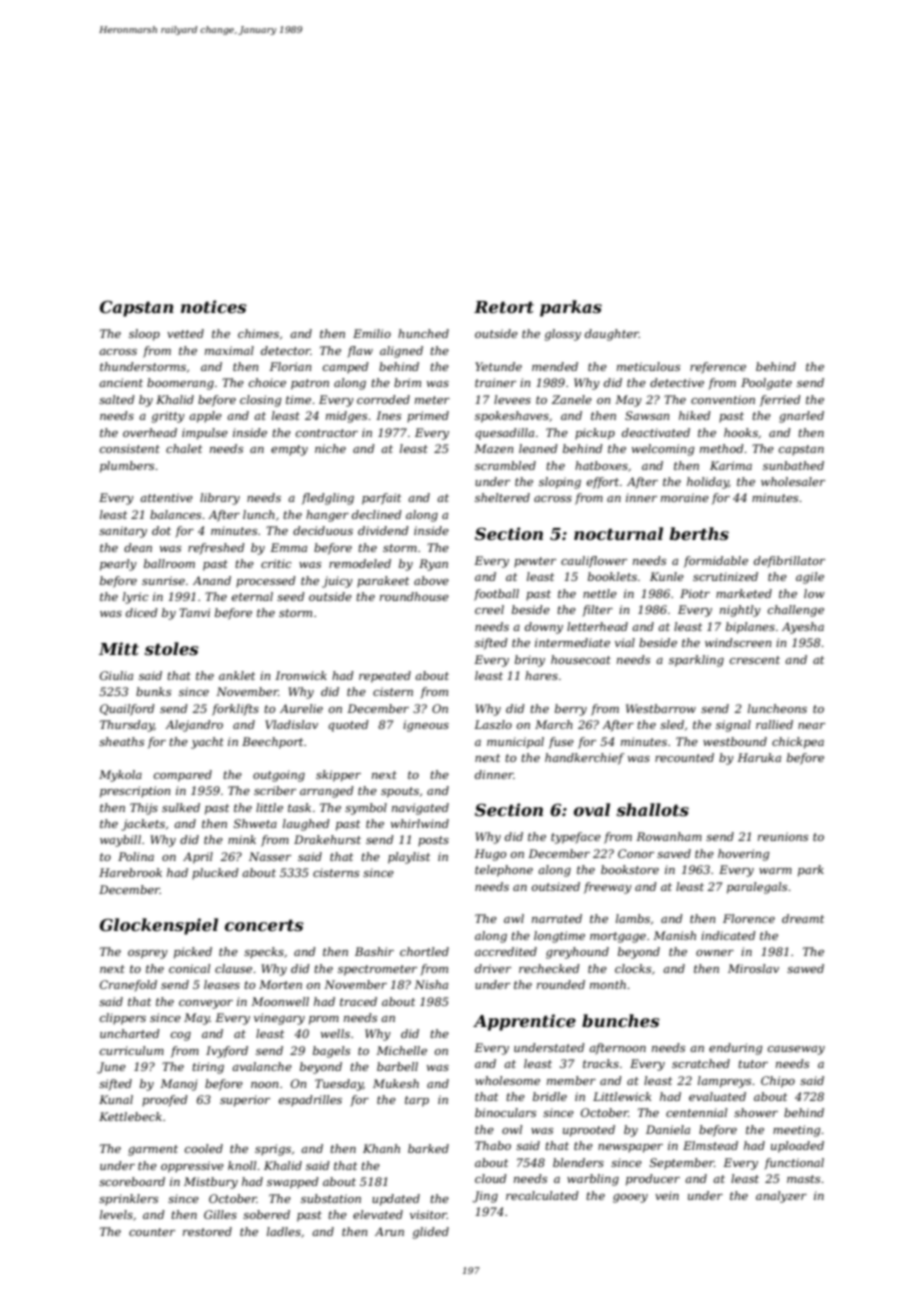 The width and height of the screenshot is (924, 1308). What do you see at coordinates (810, 578) in the screenshot?
I see `agile` at bounding box center [810, 578].
